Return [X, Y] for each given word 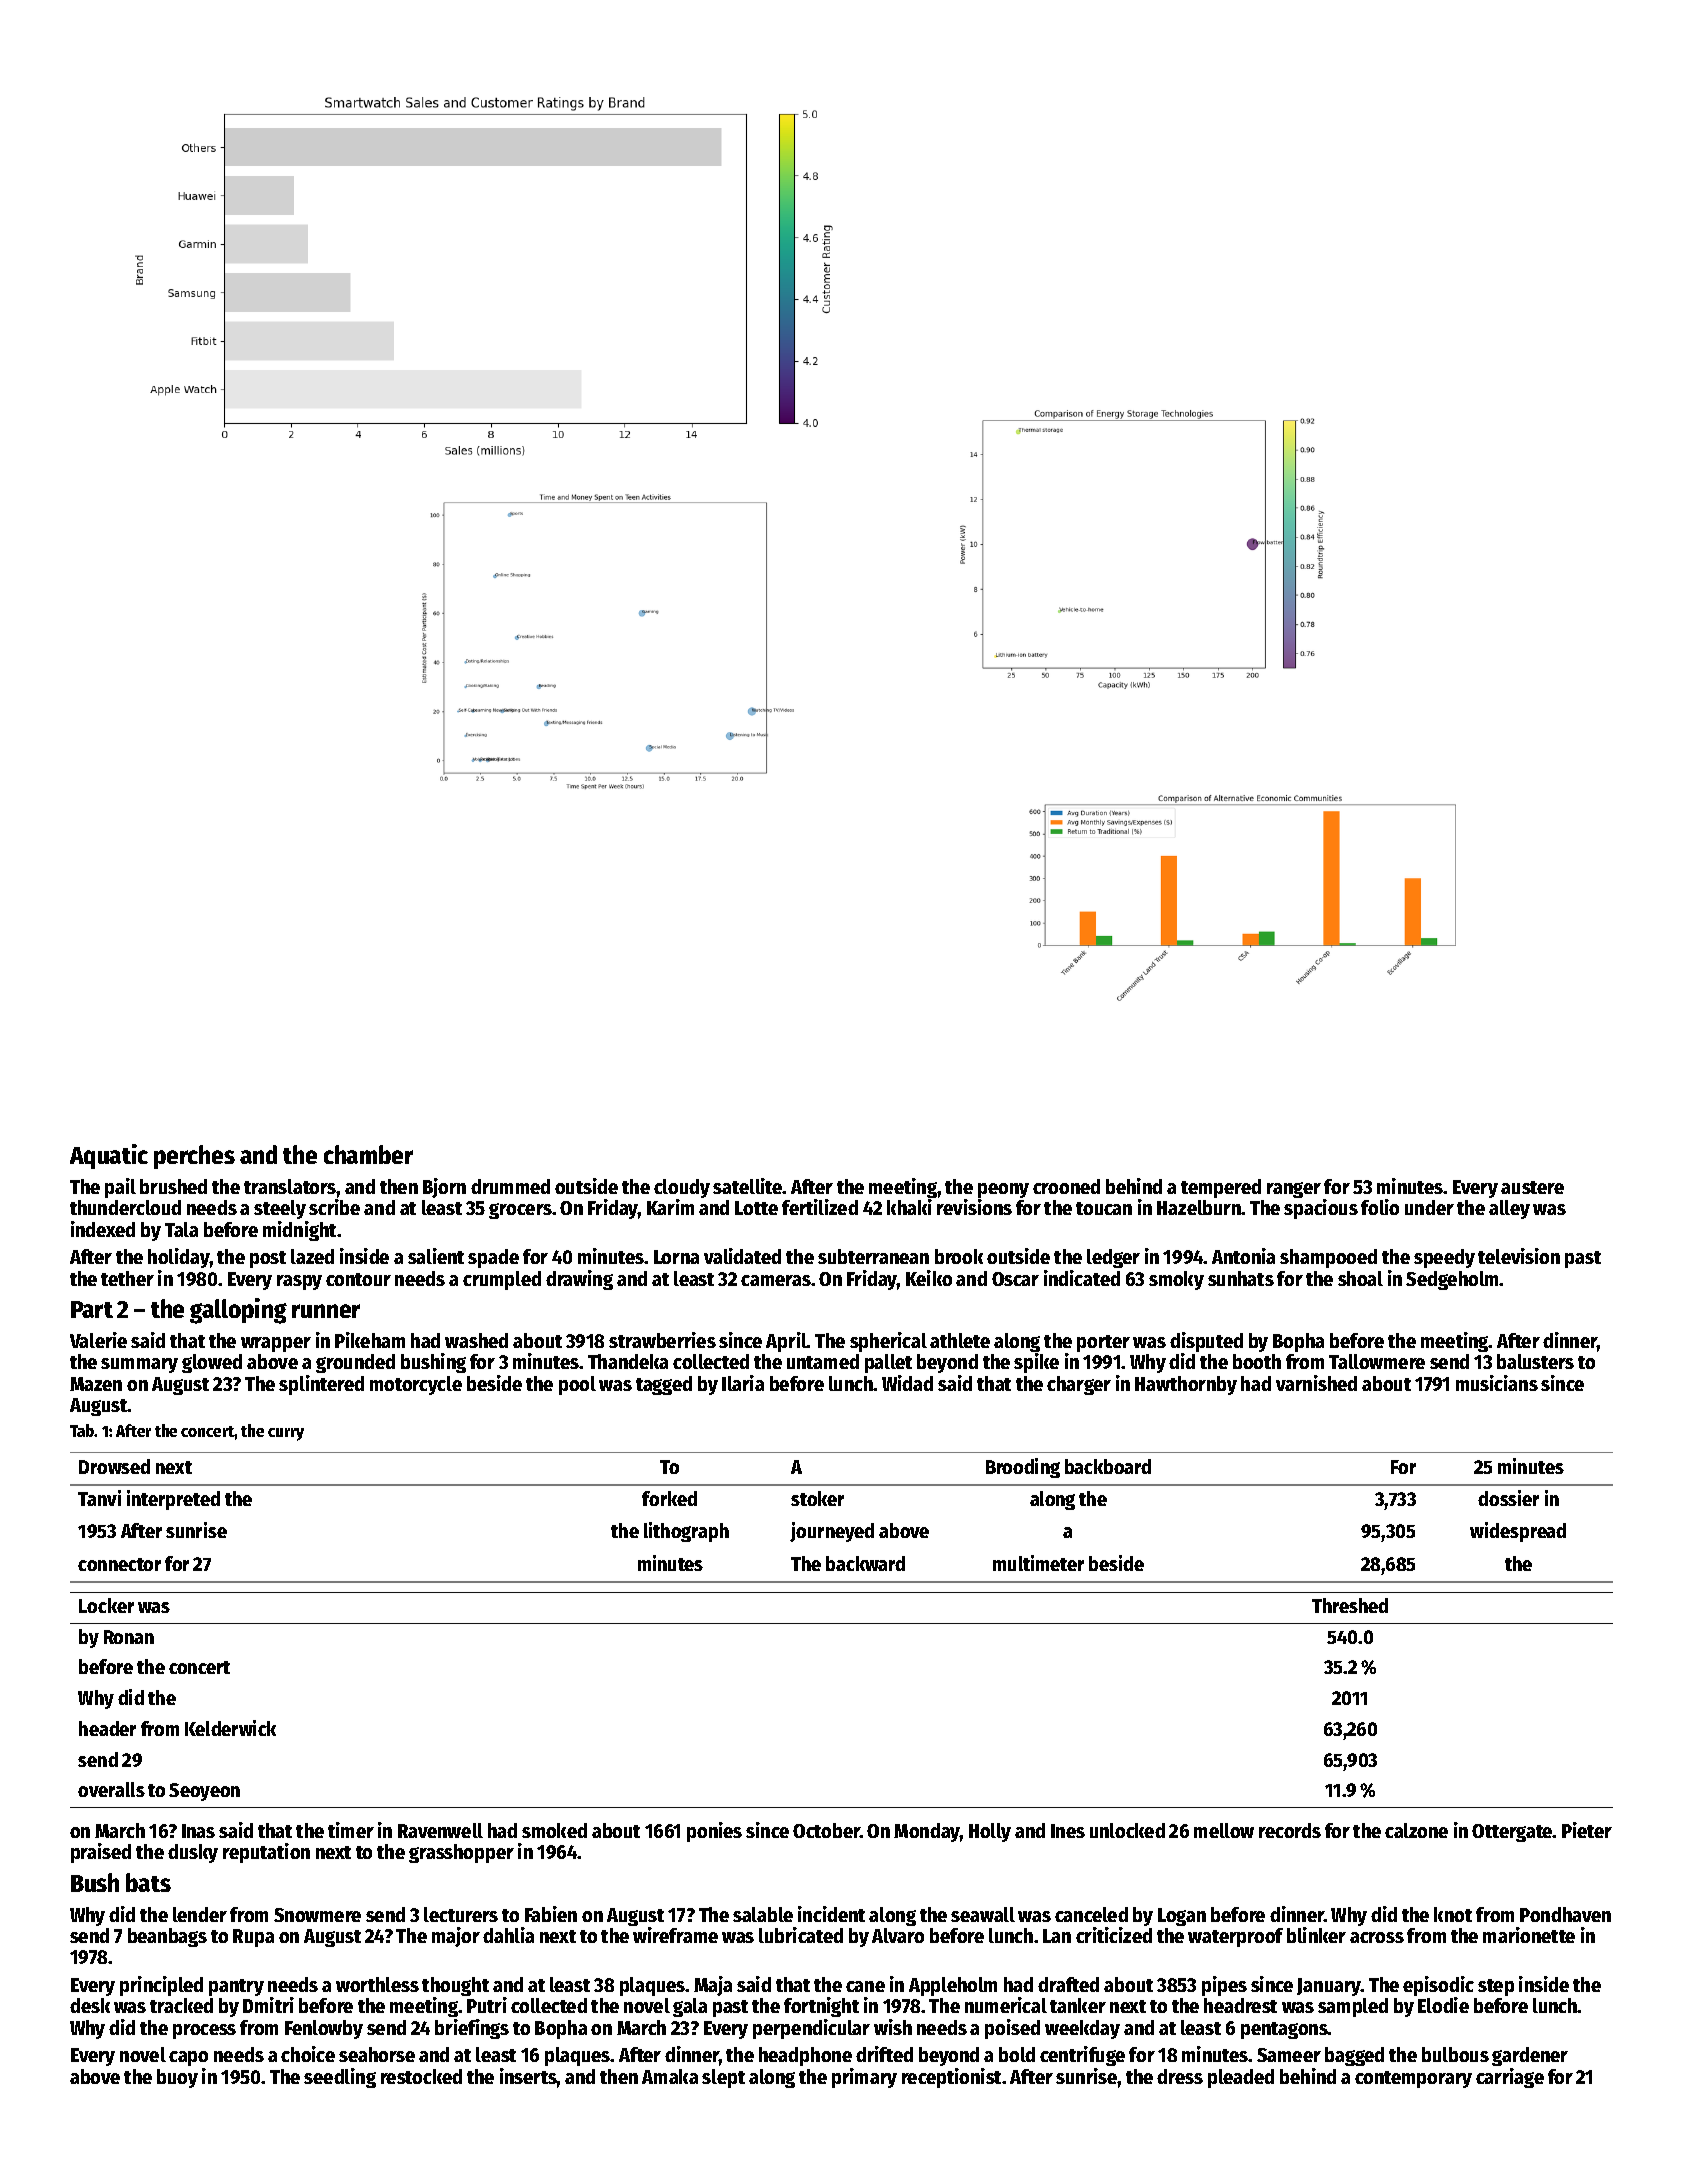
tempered [1221, 1188]
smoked [554, 1830]
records [1290, 1830]
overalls [111, 1789]
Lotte [756, 1208]
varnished [1316, 1383]
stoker [817, 1498]
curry [286, 1434]
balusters [1535, 1361]
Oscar [1015, 1279]
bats [148, 1882]
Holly [990, 1832]
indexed [103, 1229]
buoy [177, 2078]
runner [326, 1311]
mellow [1224, 1830]
